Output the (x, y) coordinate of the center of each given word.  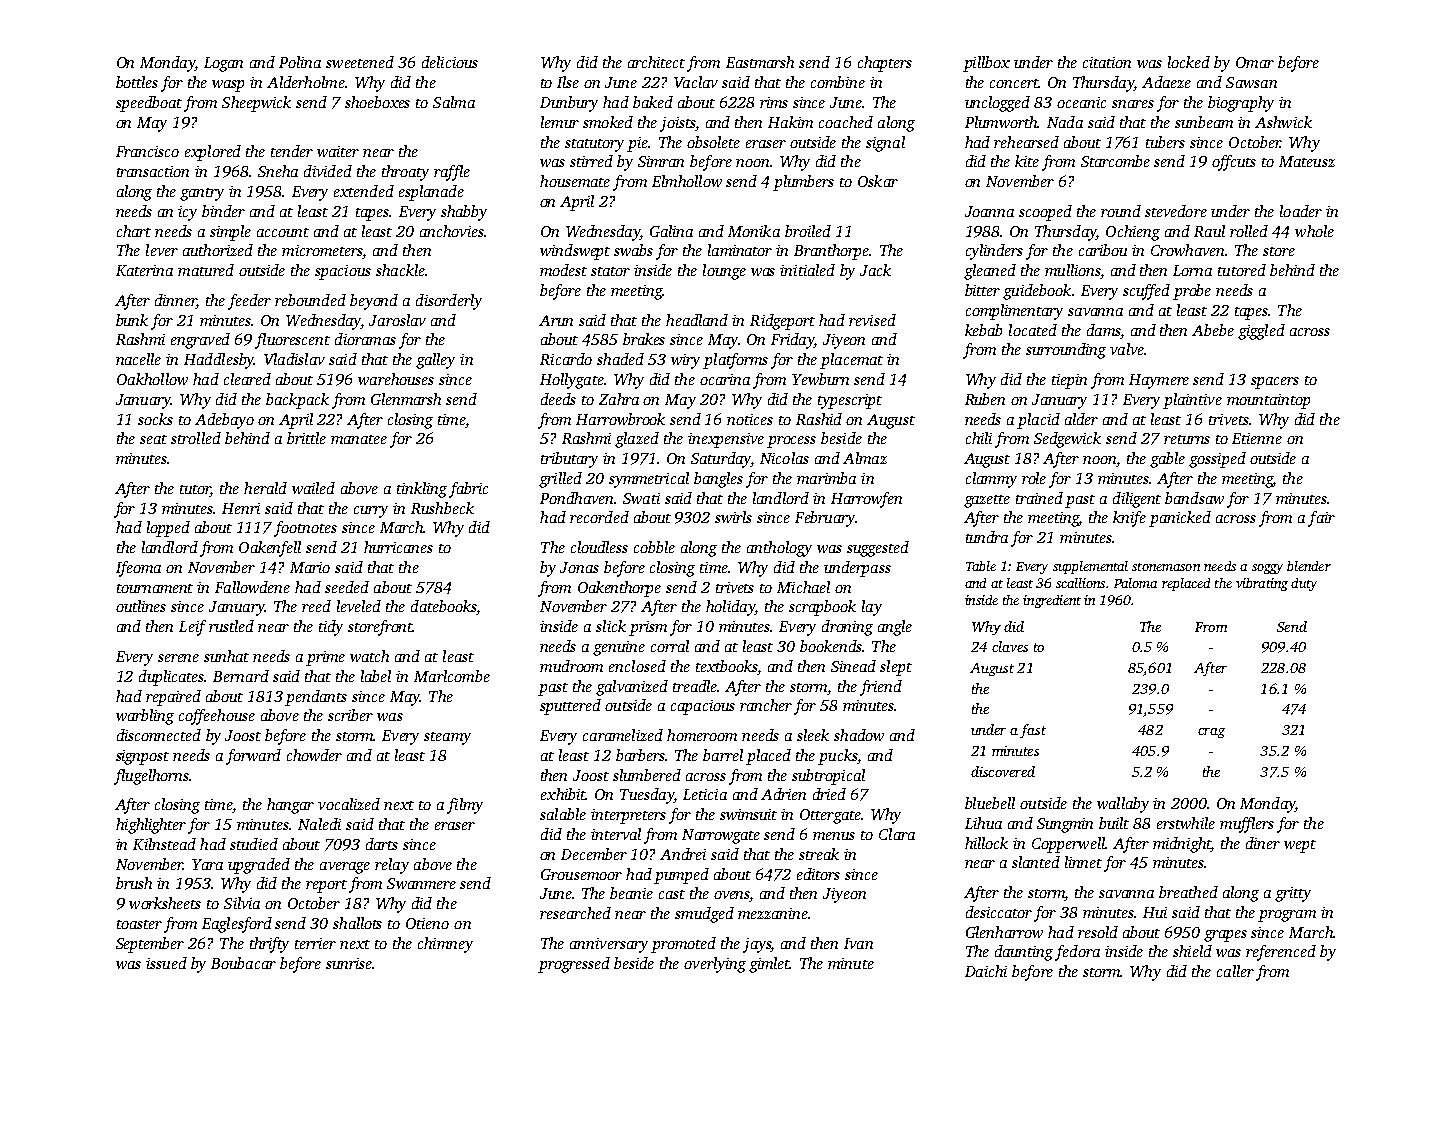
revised (872, 320)
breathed (1188, 892)
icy (187, 213)
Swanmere (421, 883)
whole (1314, 231)
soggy (1267, 569)
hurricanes (398, 547)
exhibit (563, 794)
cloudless (599, 547)
